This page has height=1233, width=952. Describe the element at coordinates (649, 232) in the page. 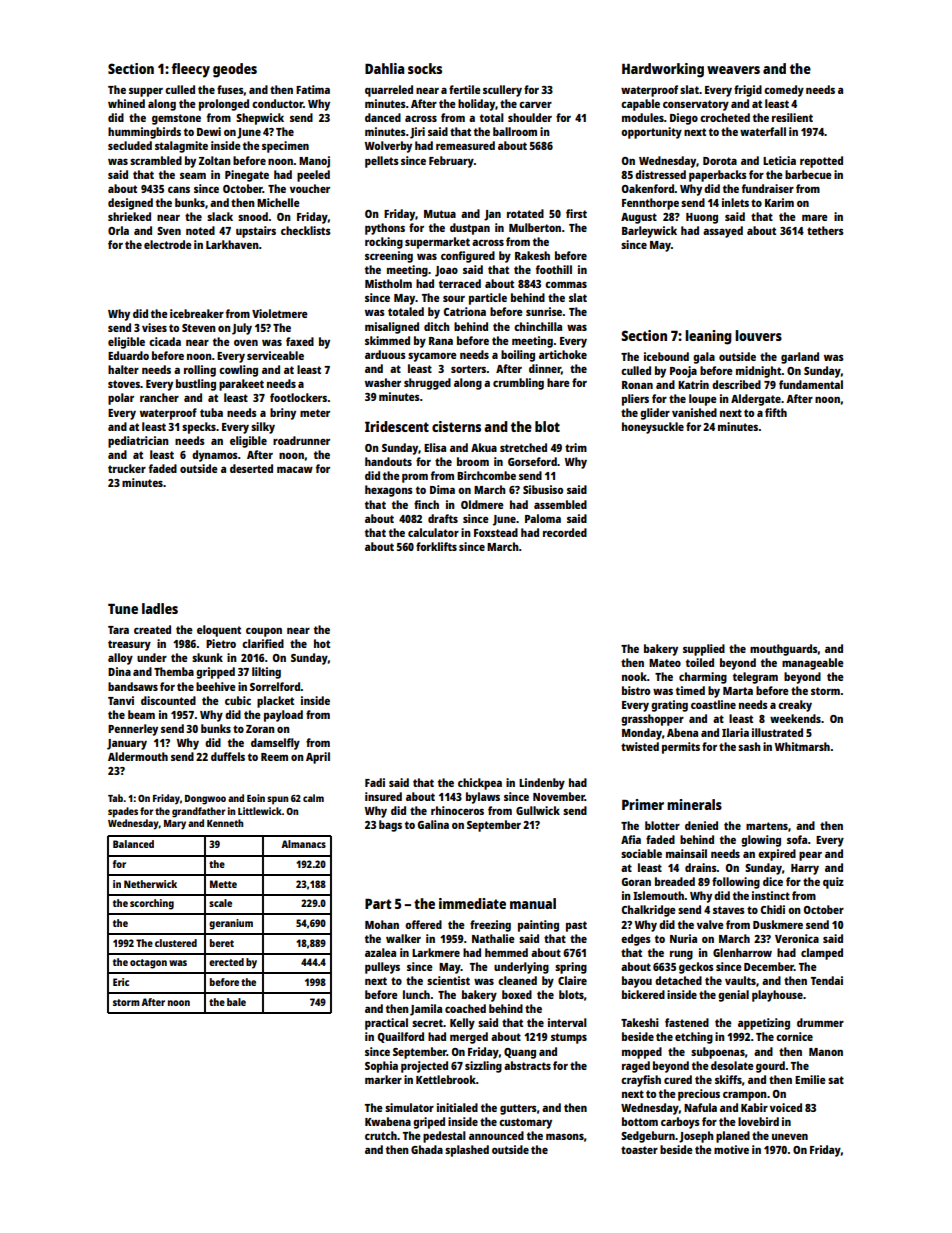

I see `Barleywick` at that location.
